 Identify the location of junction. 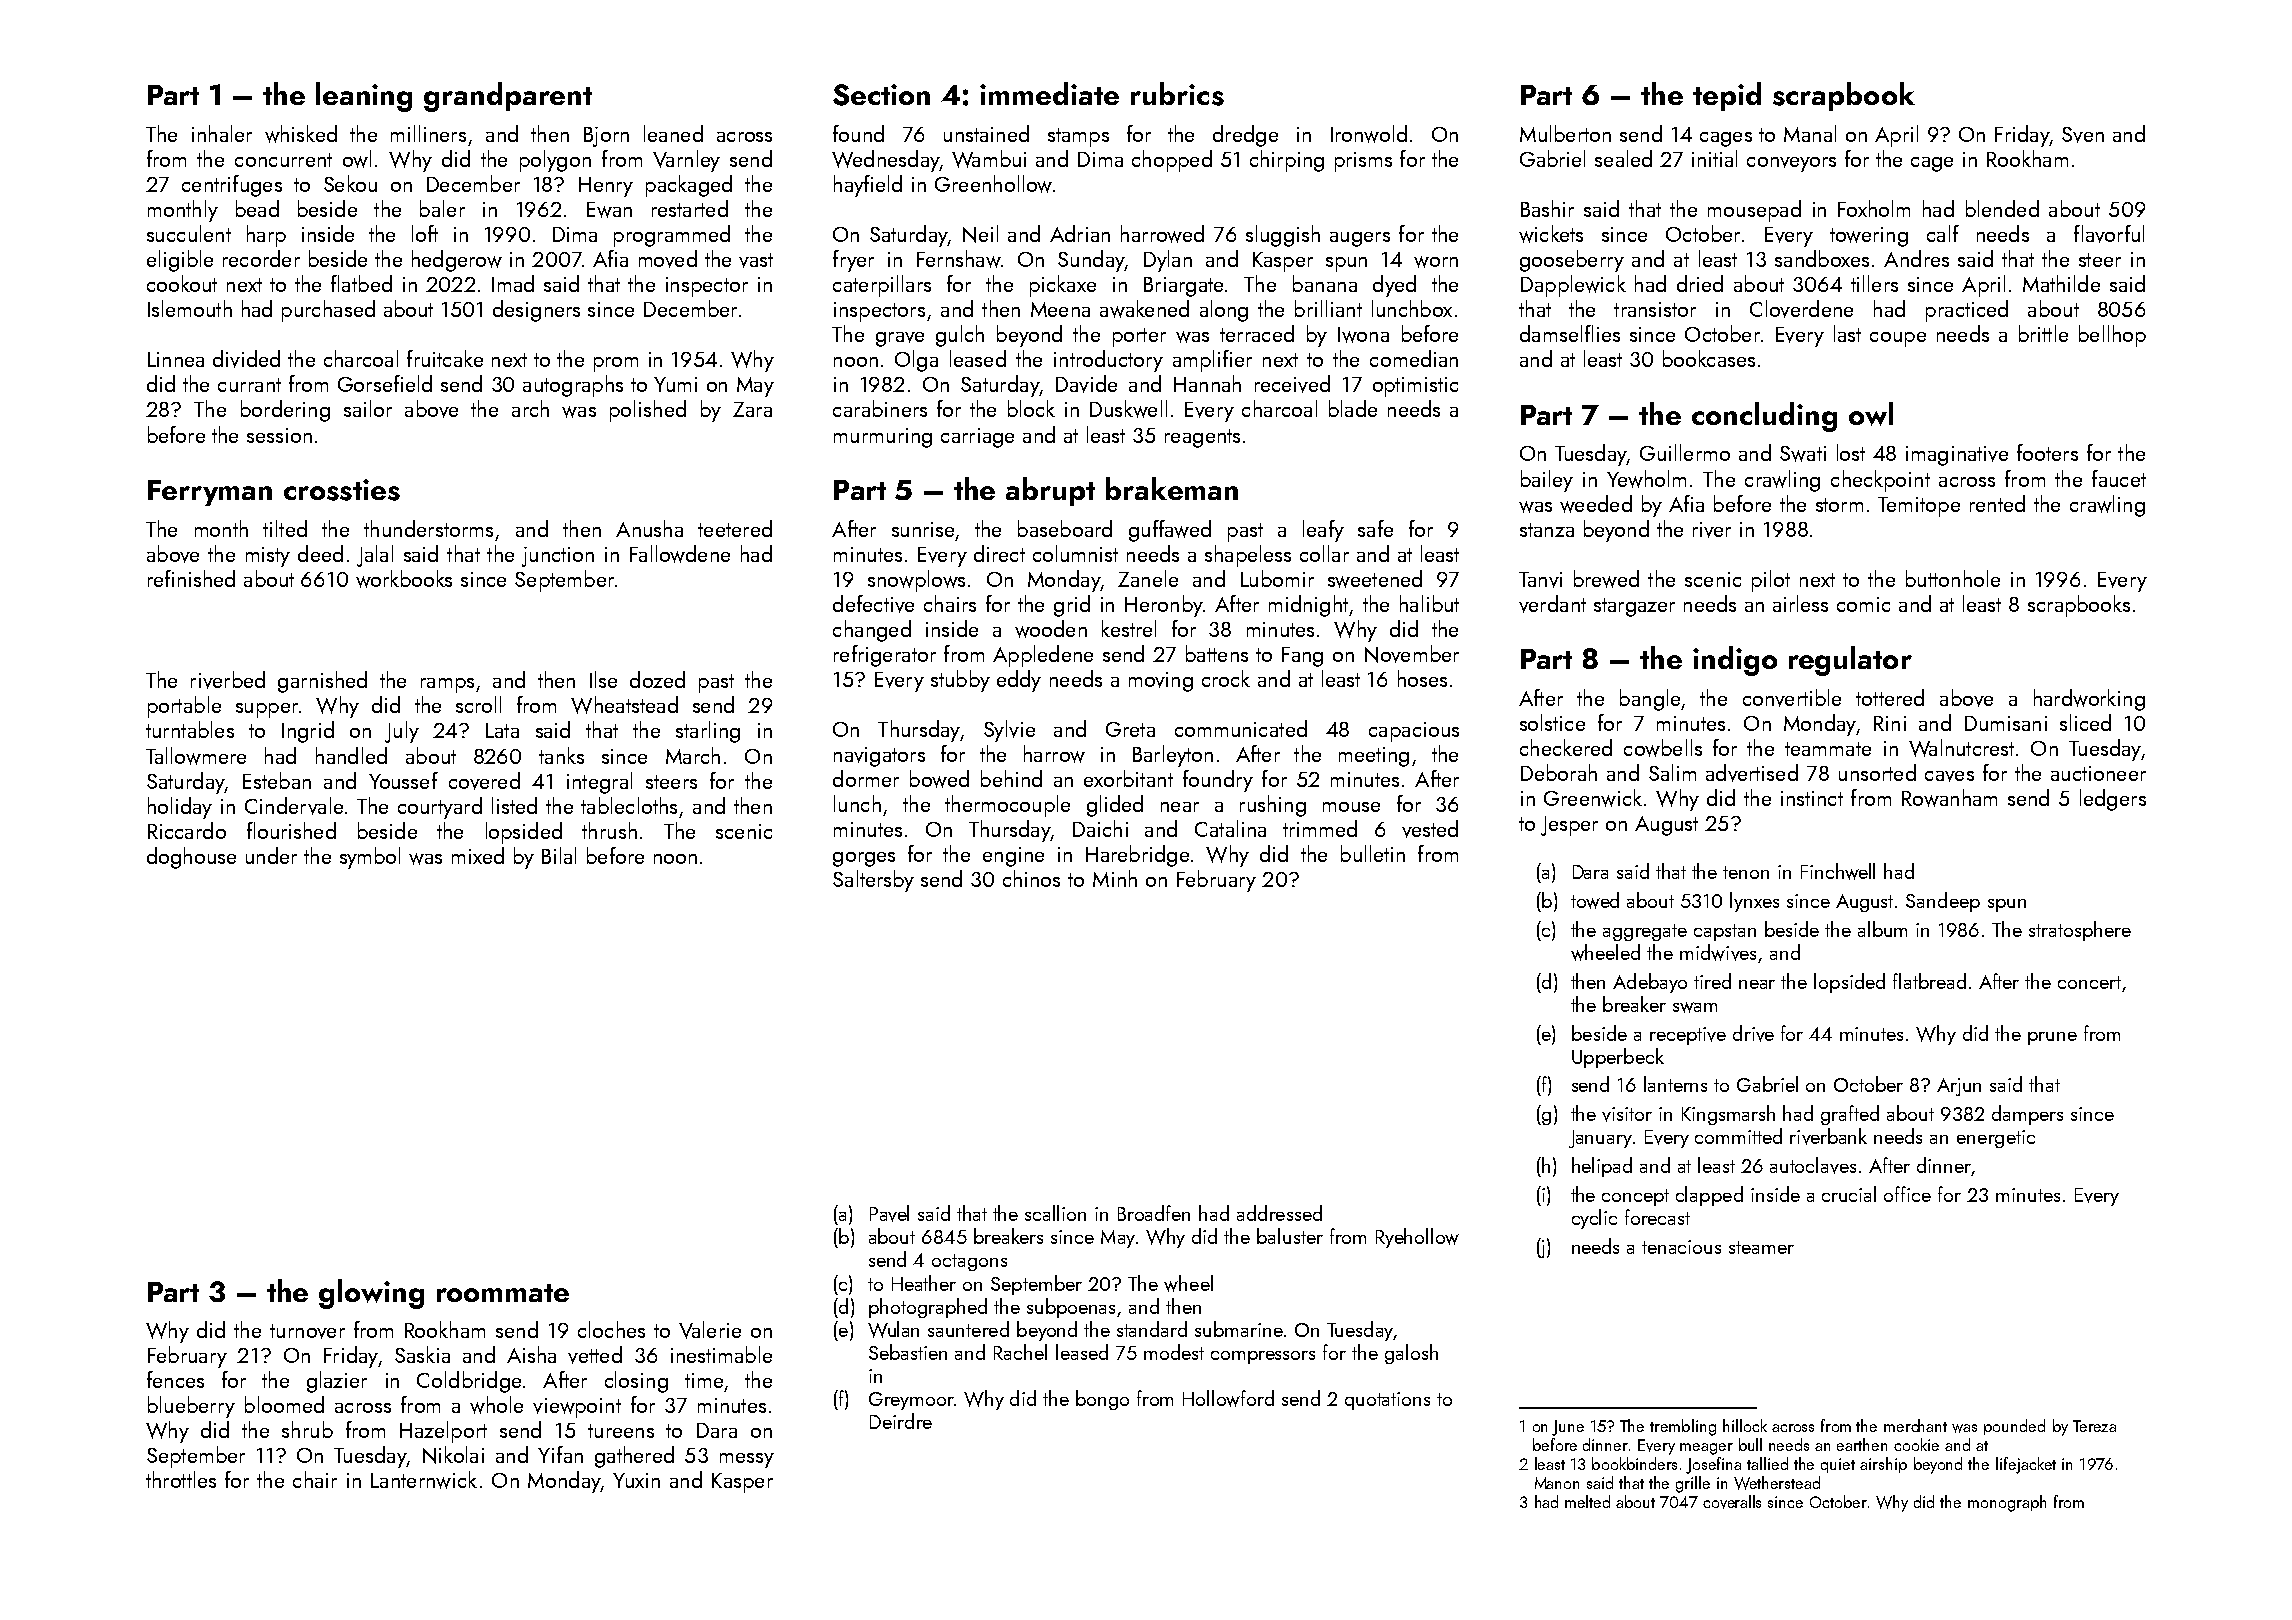
(558, 557).
